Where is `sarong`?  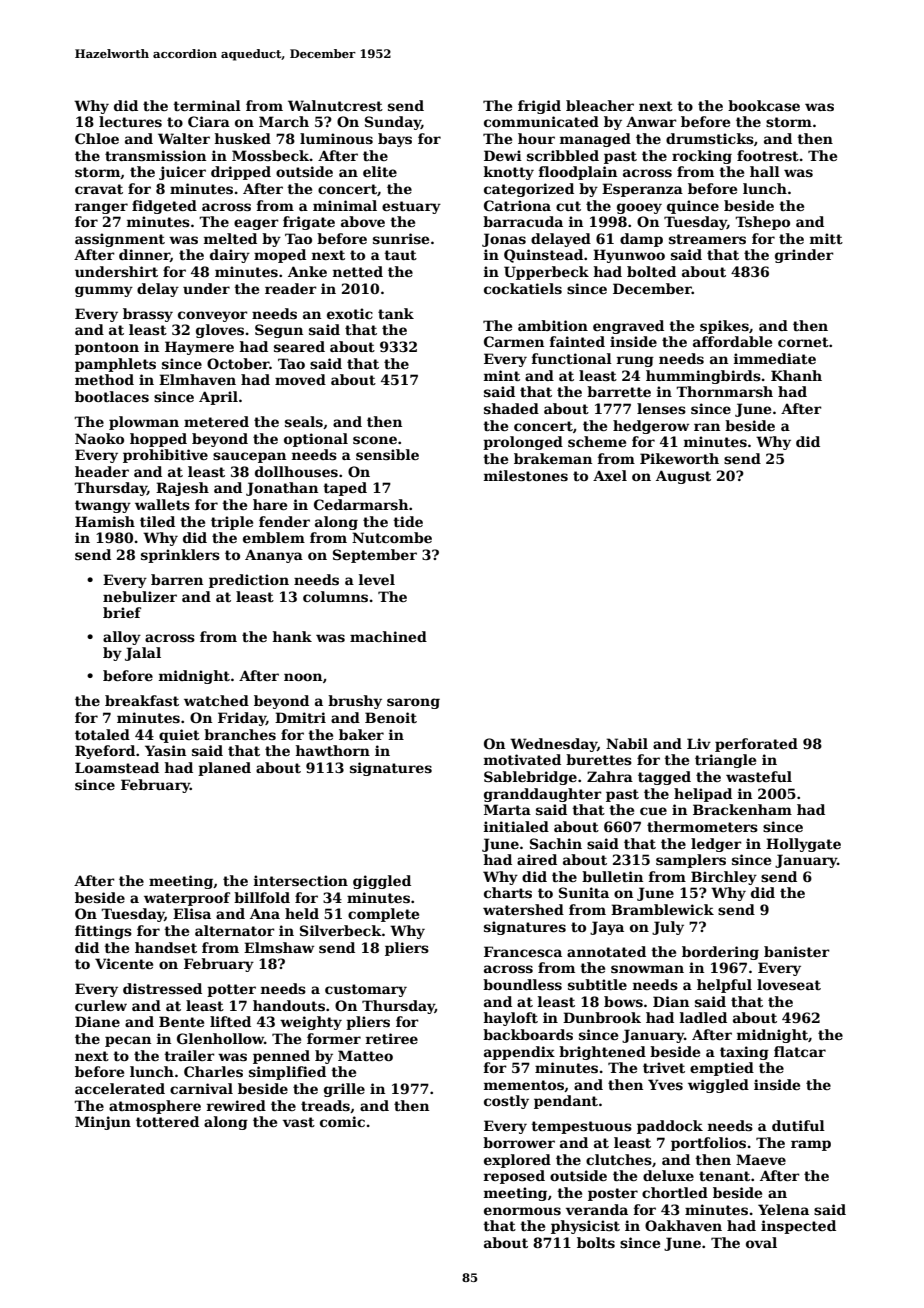 sarong is located at coordinates (413, 703).
